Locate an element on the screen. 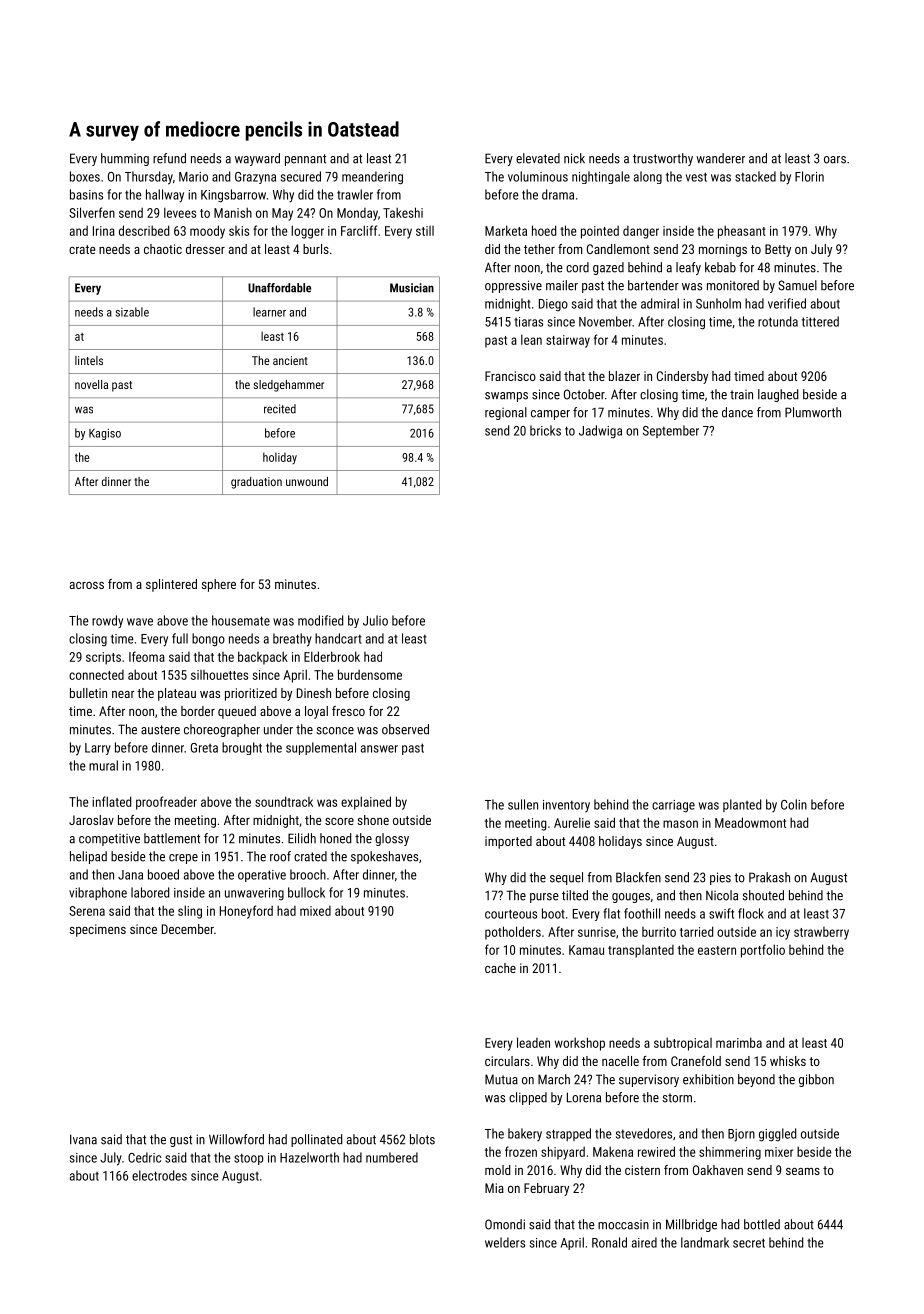 The height and width of the screenshot is (1314, 924). elevated is located at coordinates (538, 158).
